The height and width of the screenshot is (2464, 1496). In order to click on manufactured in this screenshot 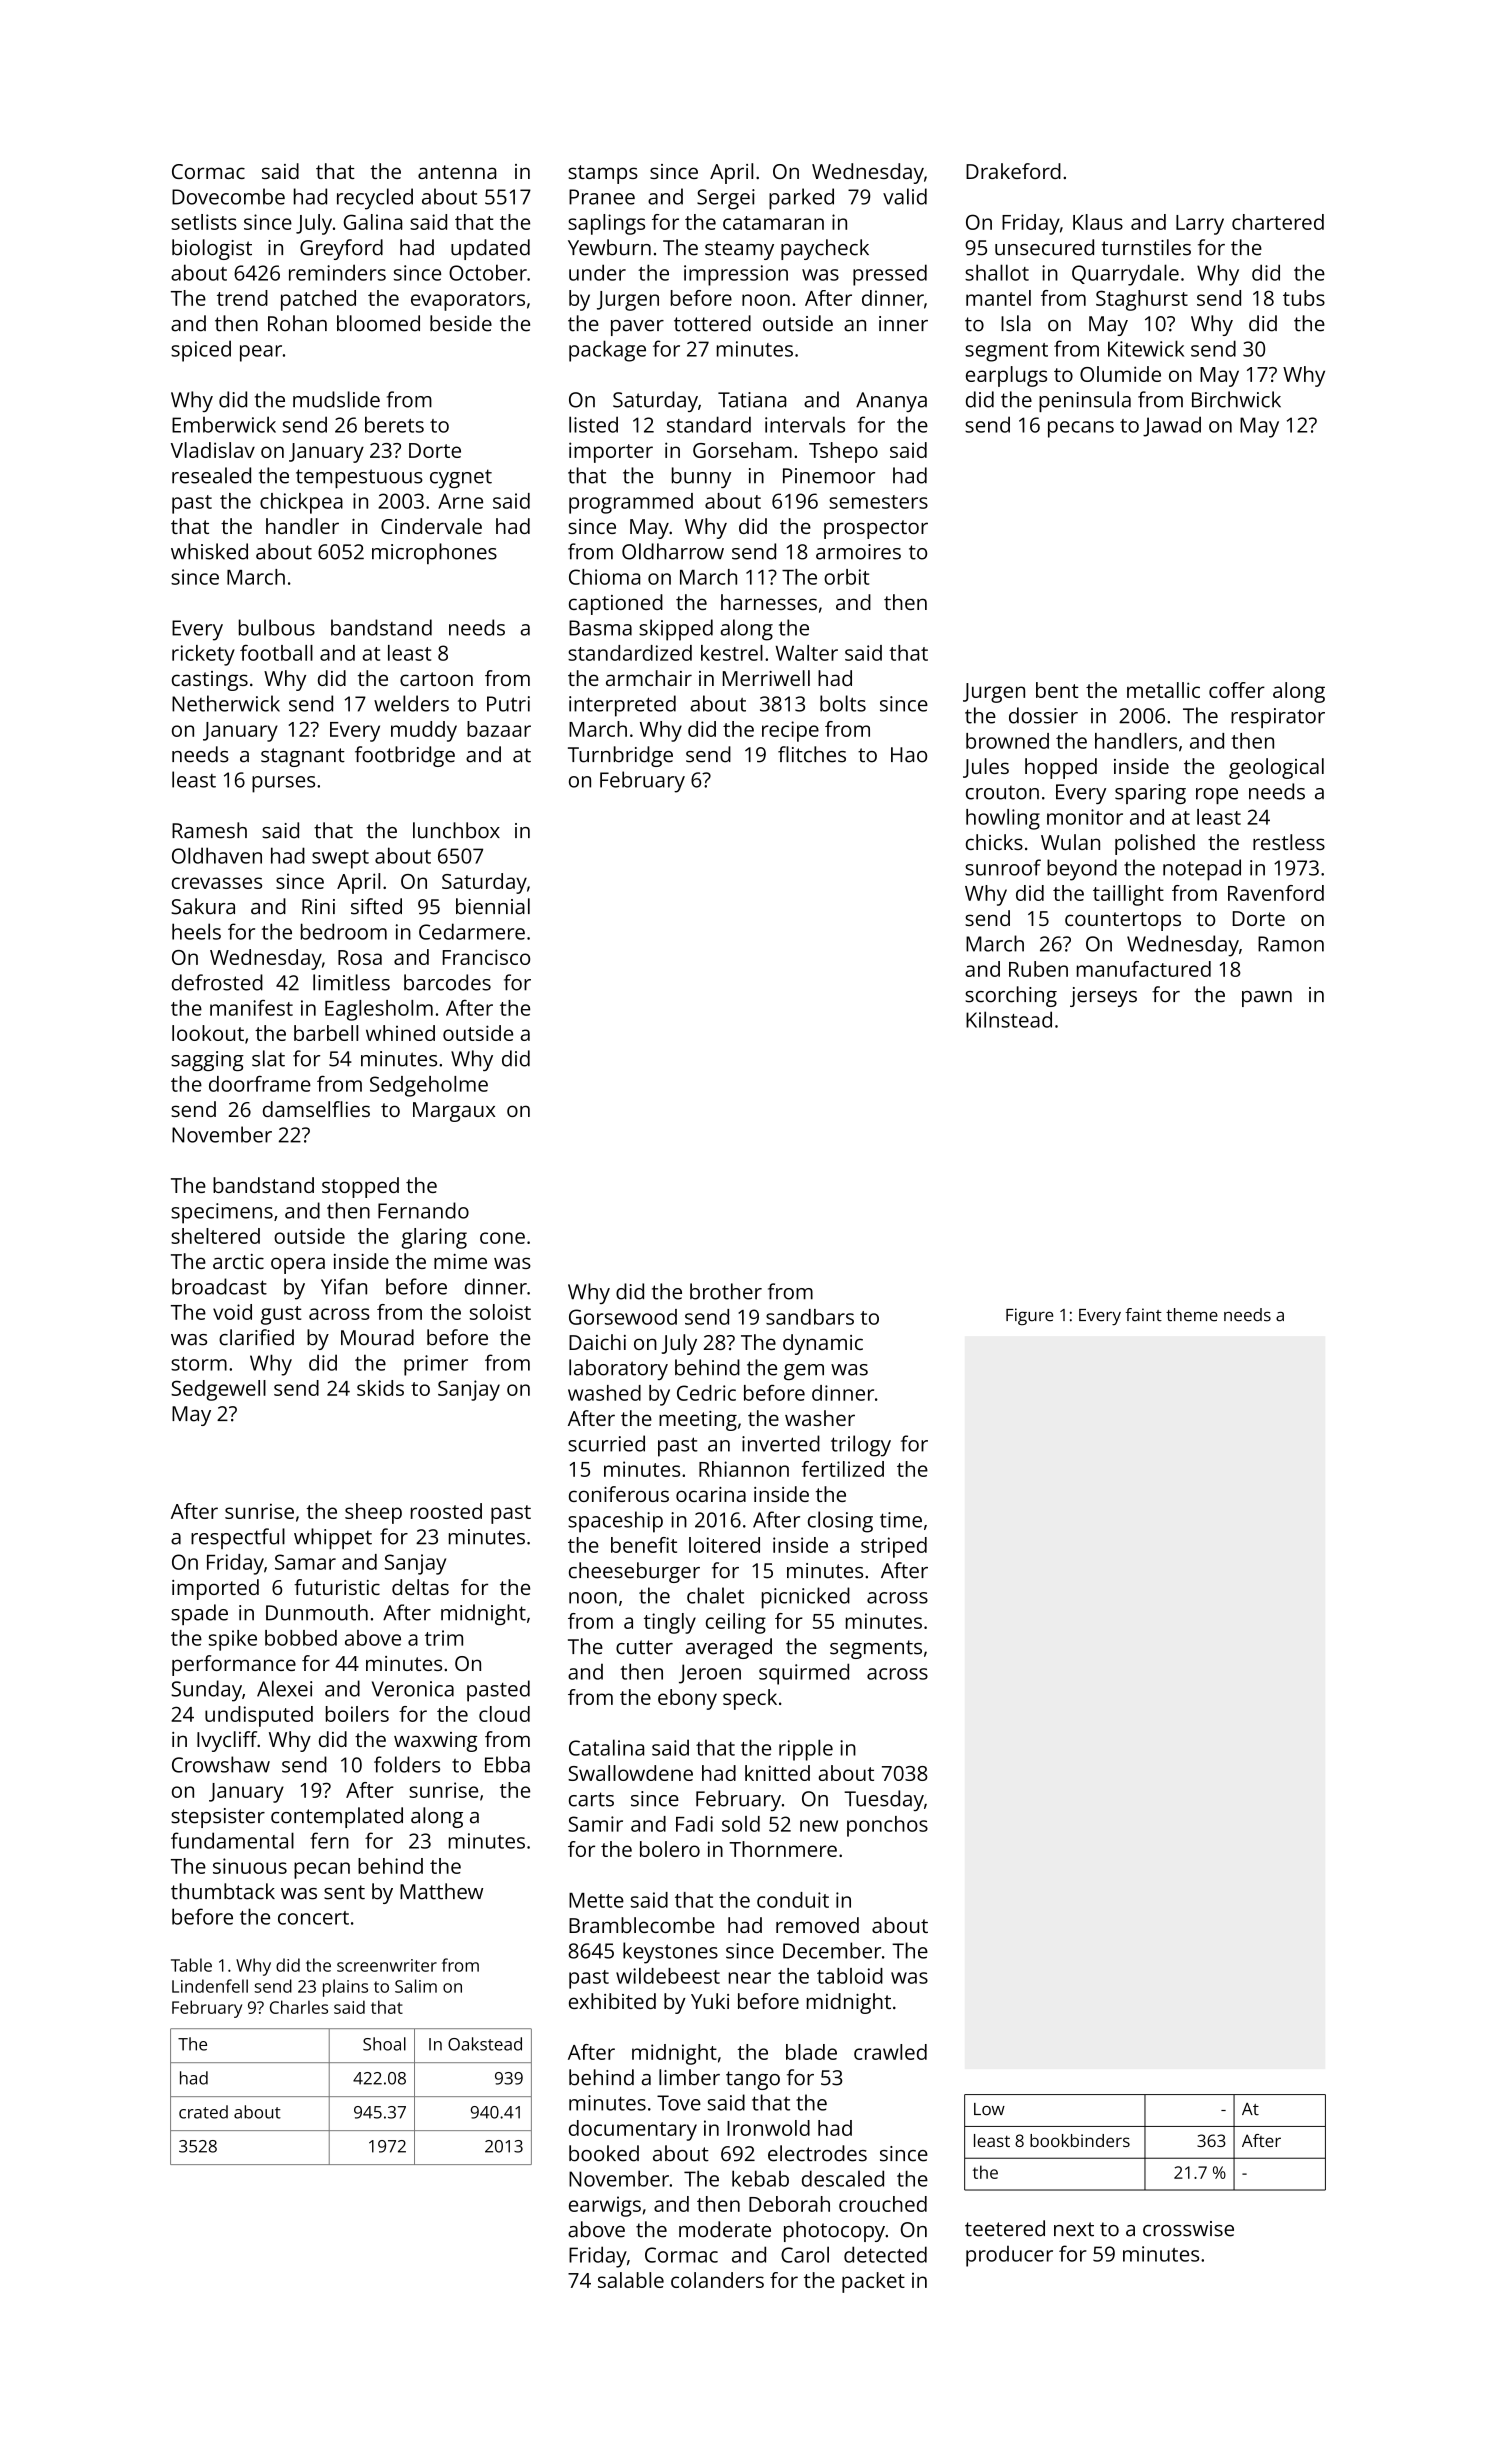, I will do `click(1144, 969)`.
